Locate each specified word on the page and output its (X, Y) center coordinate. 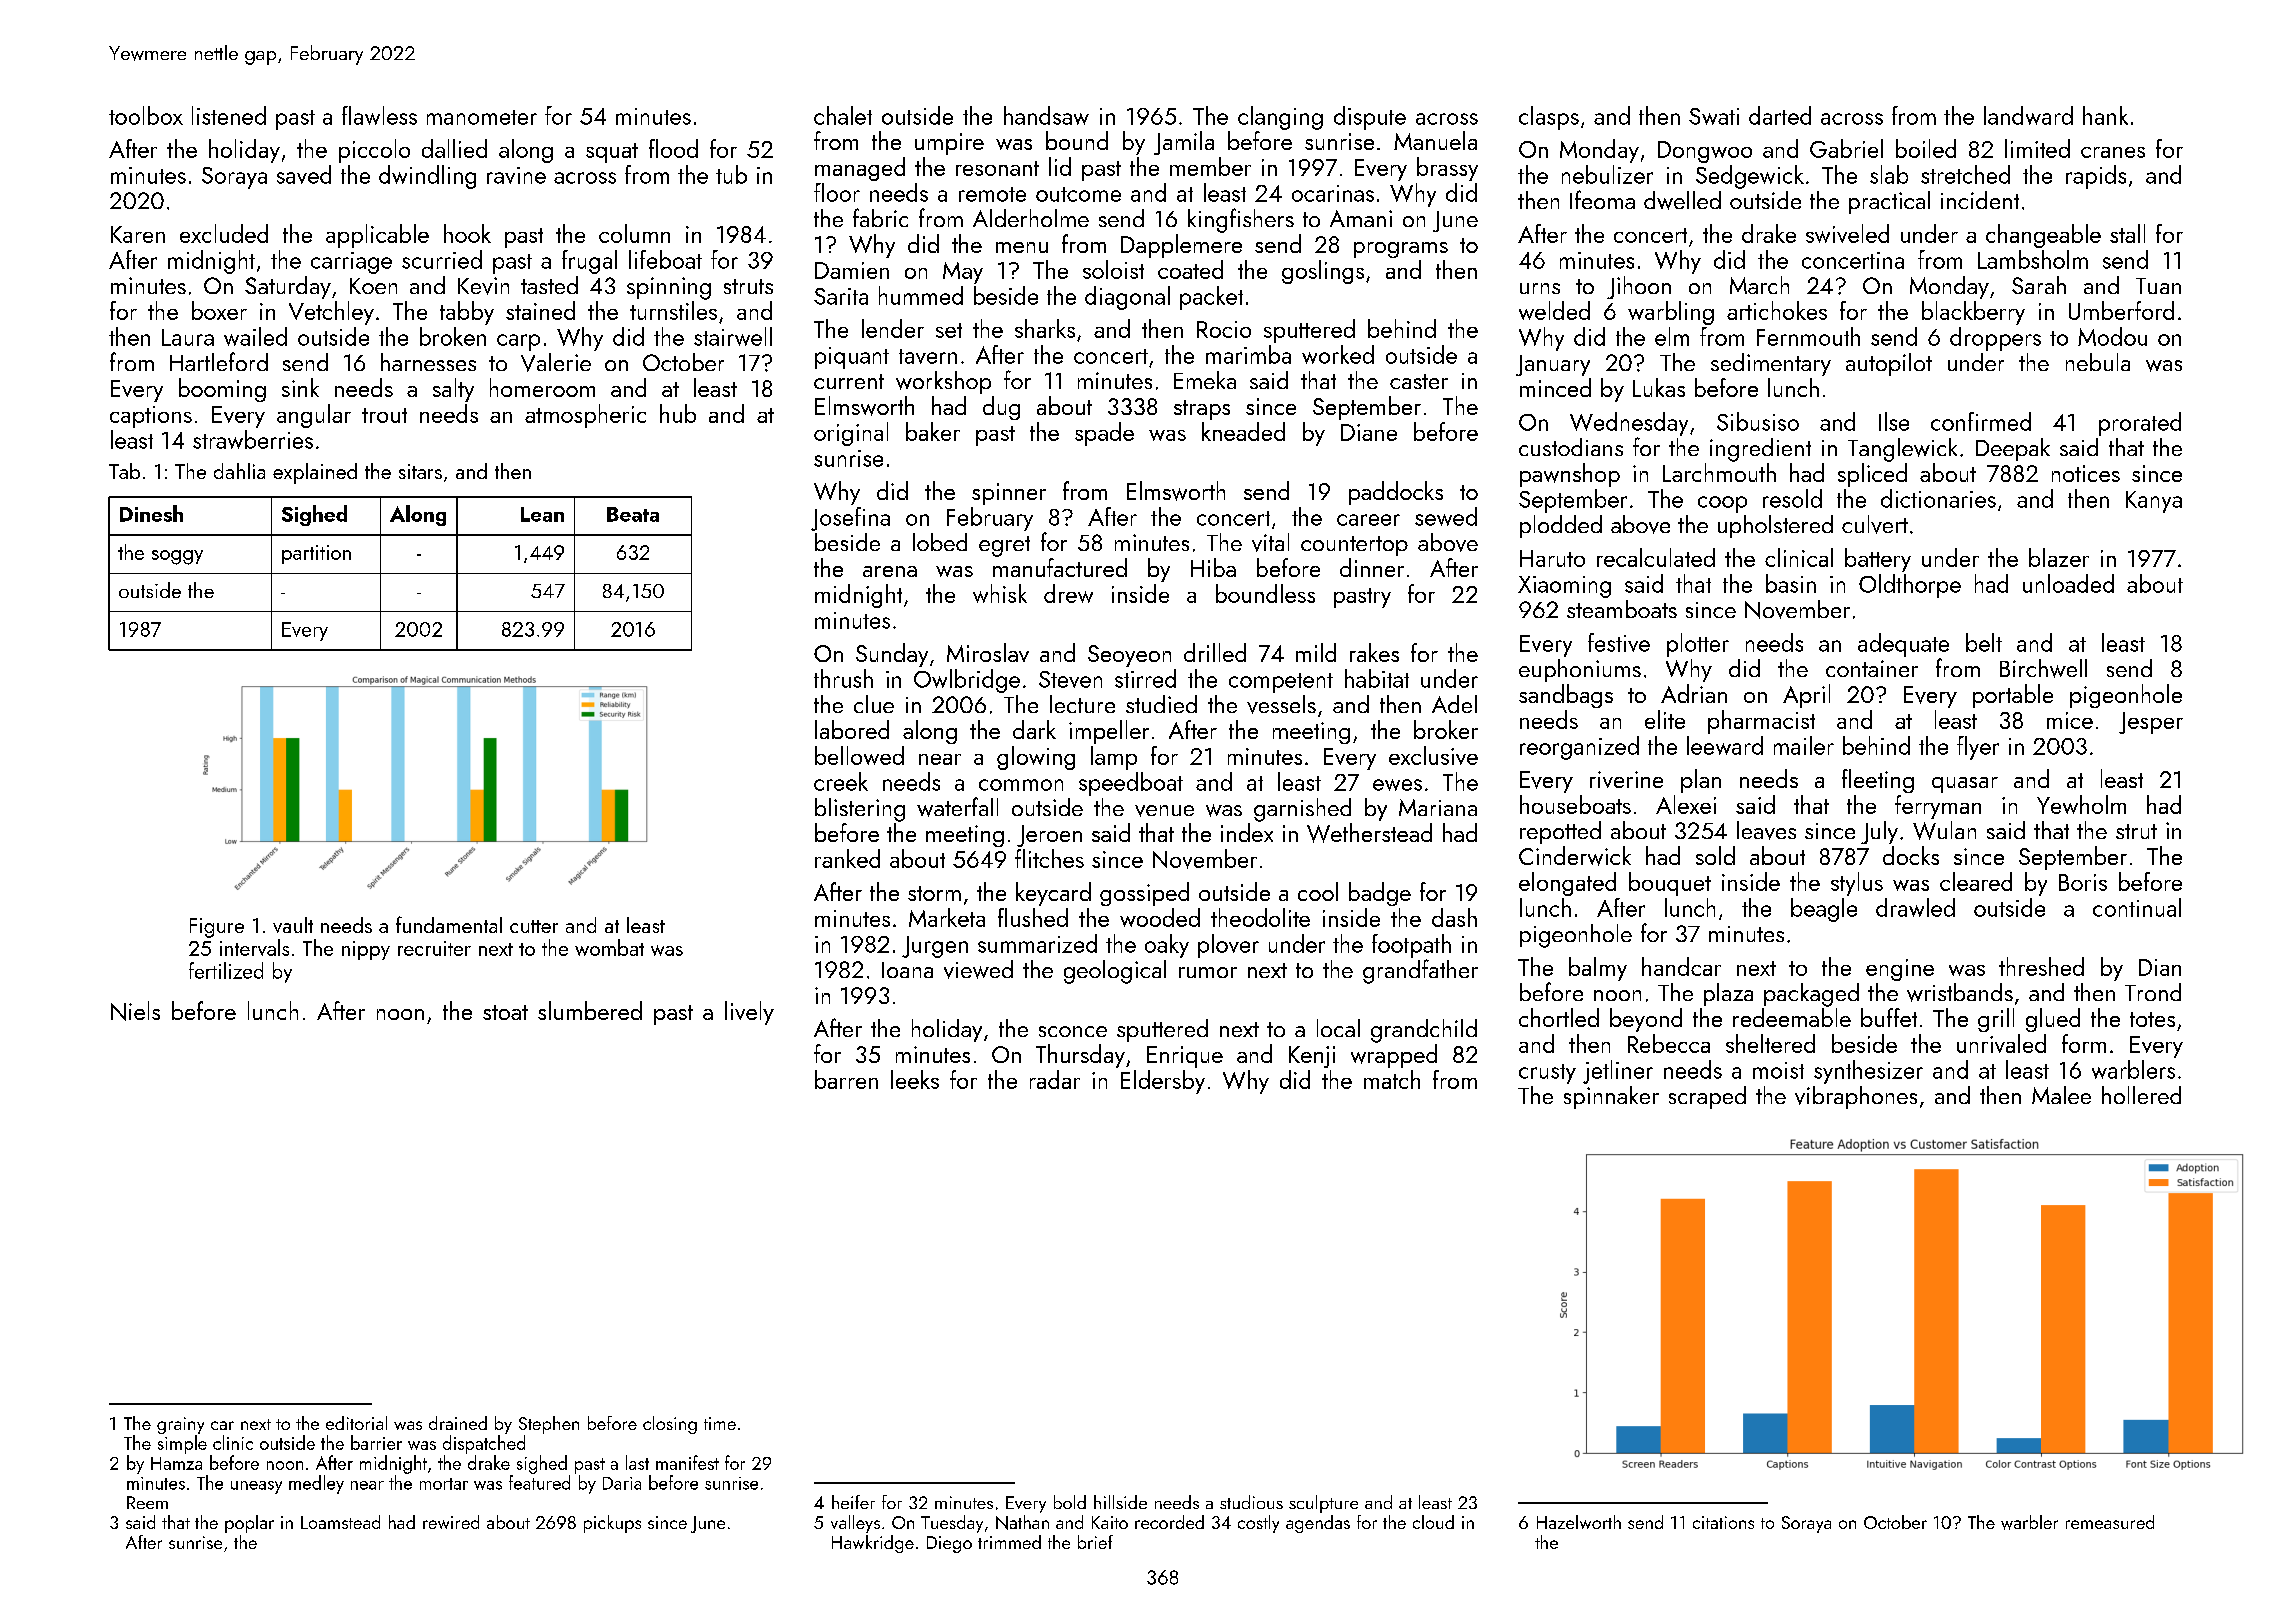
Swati (1714, 116)
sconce (1073, 1031)
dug (1001, 408)
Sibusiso (1758, 421)
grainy (180, 1425)
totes (2152, 1019)
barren (846, 1079)
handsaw (1046, 115)
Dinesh (151, 513)
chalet (843, 115)
